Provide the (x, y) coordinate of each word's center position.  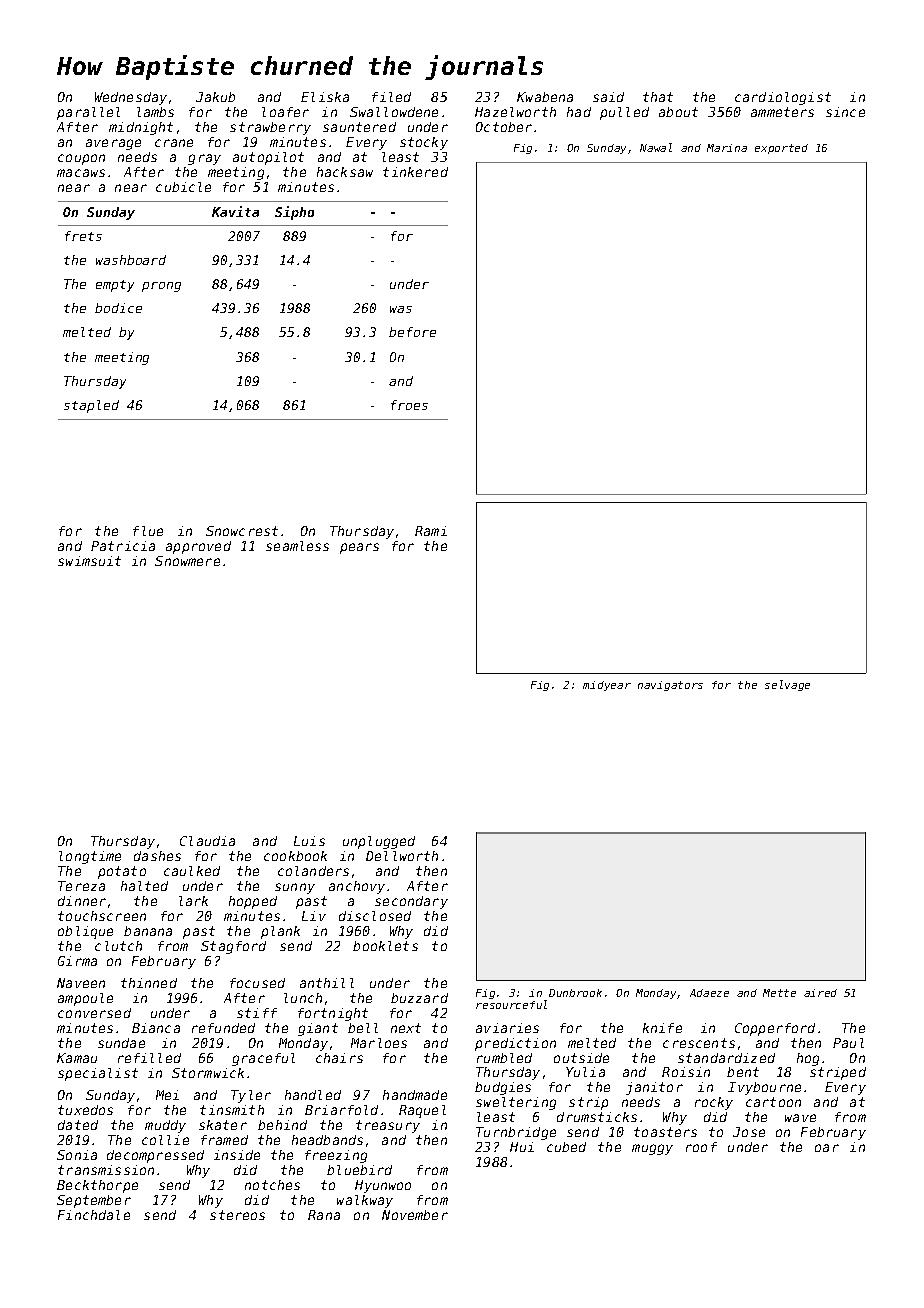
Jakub (215, 97)
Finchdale (94, 1215)
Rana (324, 1215)
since (845, 112)
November (415, 1215)
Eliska (325, 97)
